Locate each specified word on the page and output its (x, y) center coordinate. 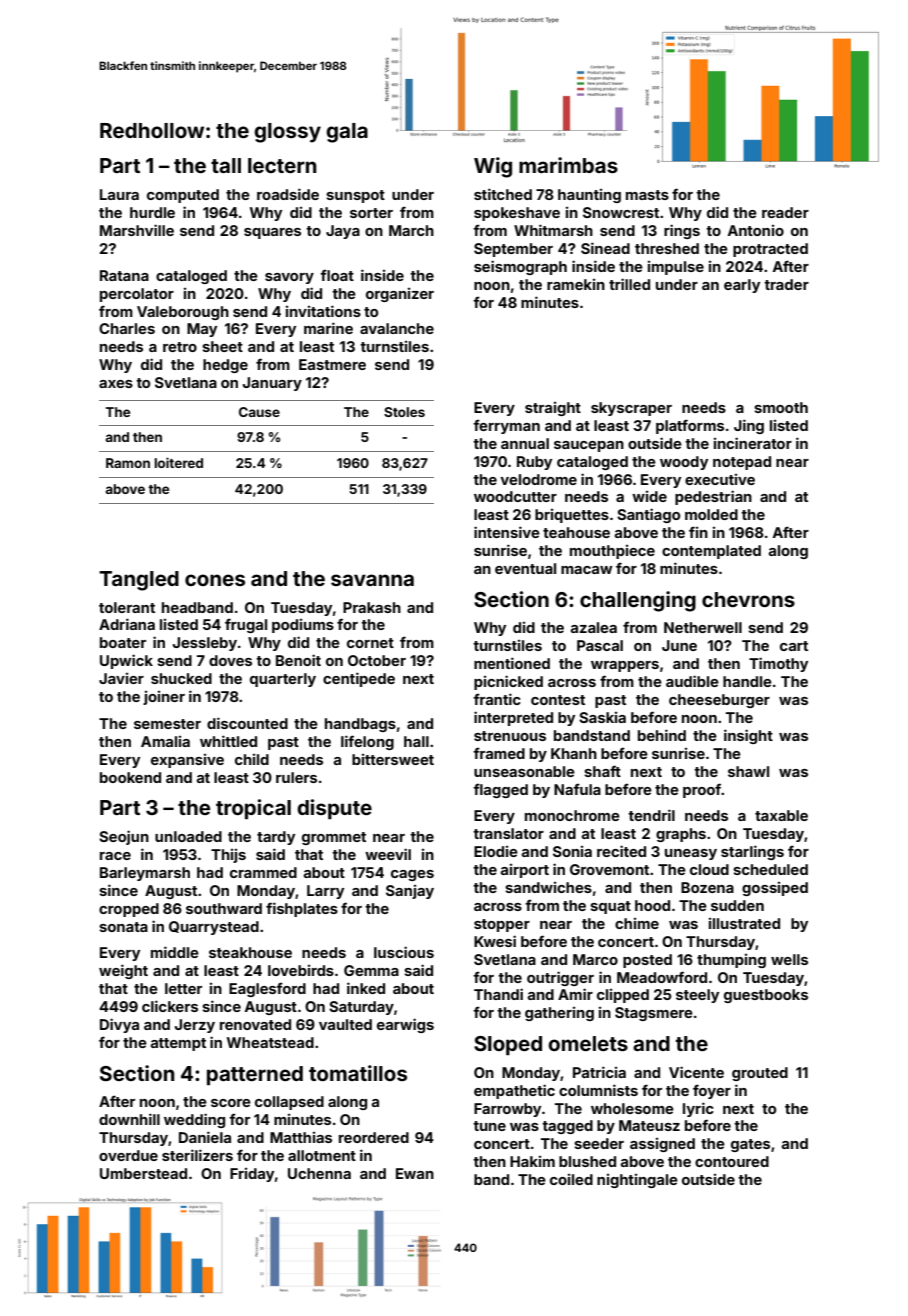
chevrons (748, 599)
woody (684, 463)
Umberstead (143, 1173)
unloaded (188, 836)
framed (499, 753)
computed (183, 196)
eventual (525, 568)
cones (215, 580)
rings (682, 231)
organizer (400, 295)
